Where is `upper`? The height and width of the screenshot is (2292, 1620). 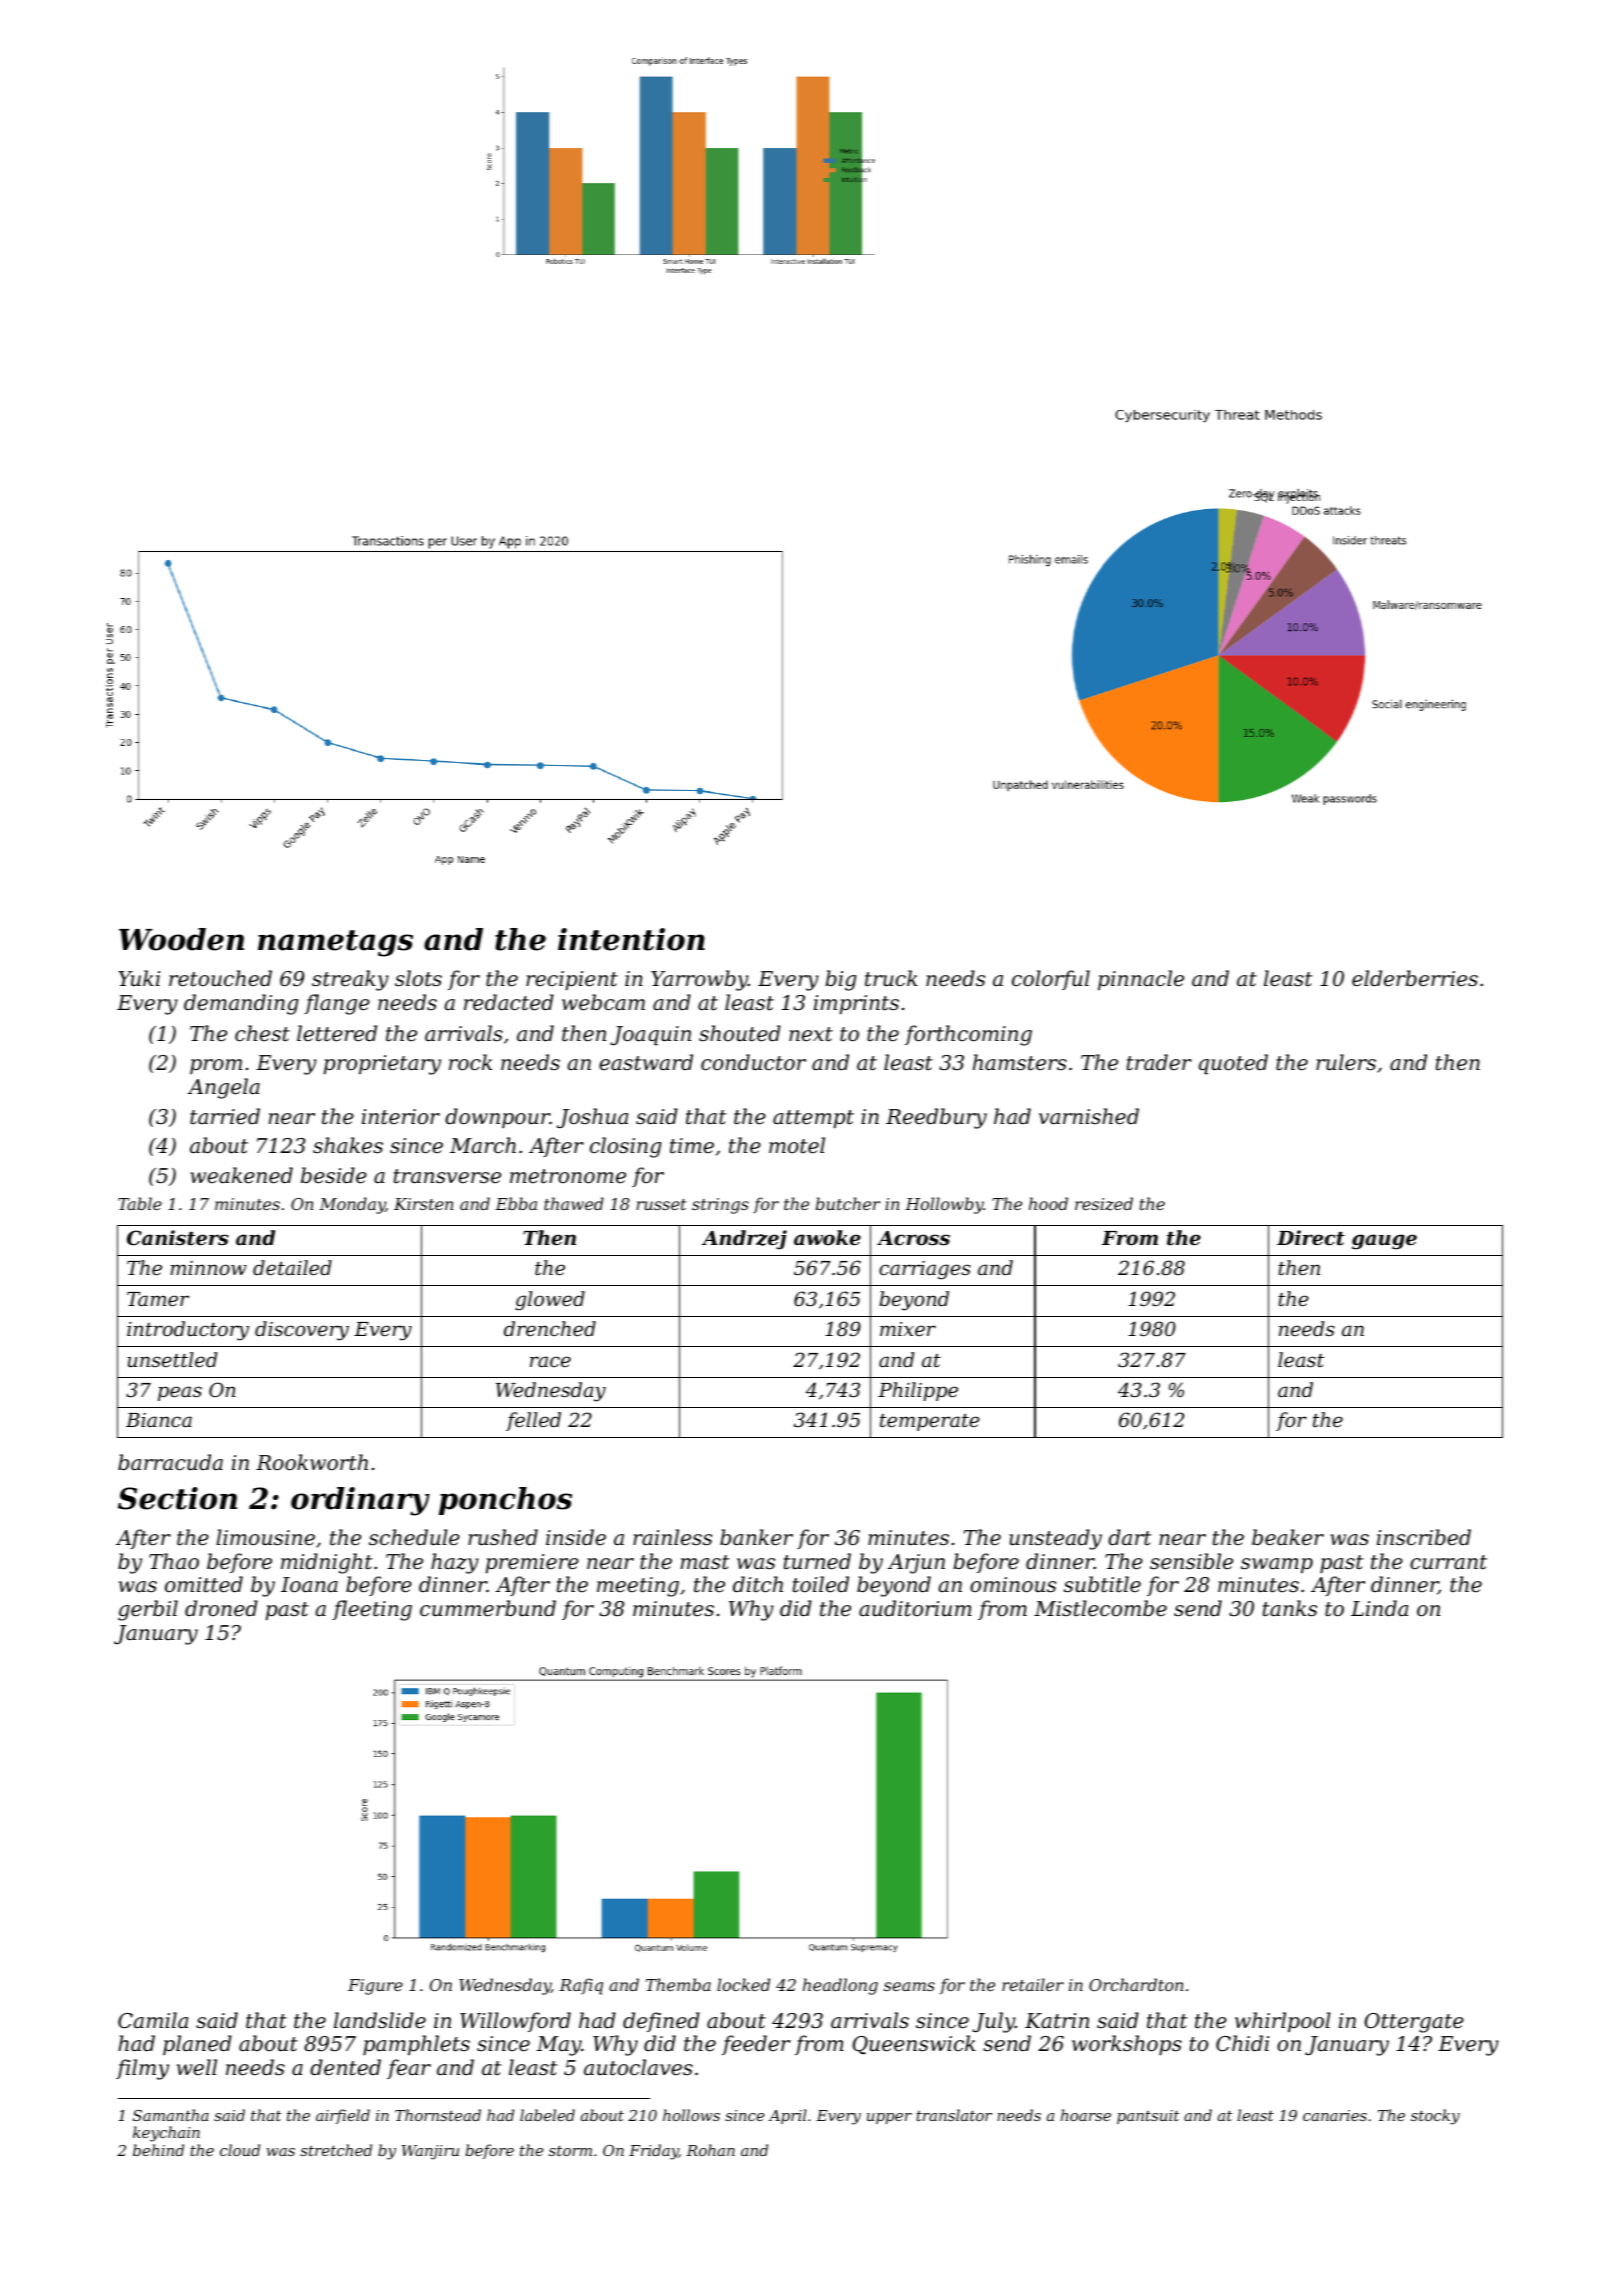
upper is located at coordinates (889, 2118).
